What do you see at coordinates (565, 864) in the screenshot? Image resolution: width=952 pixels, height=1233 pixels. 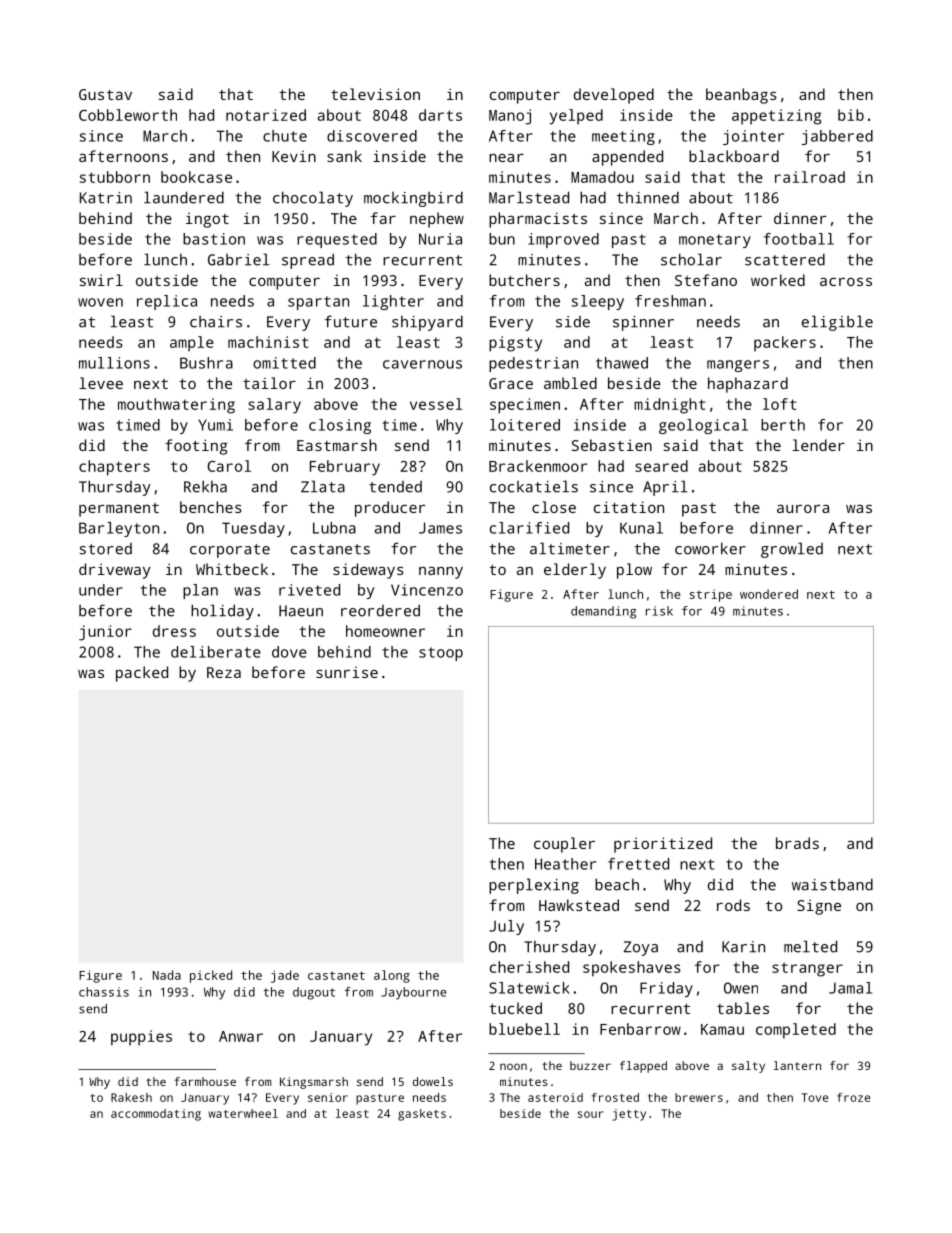 I see `Heather` at bounding box center [565, 864].
